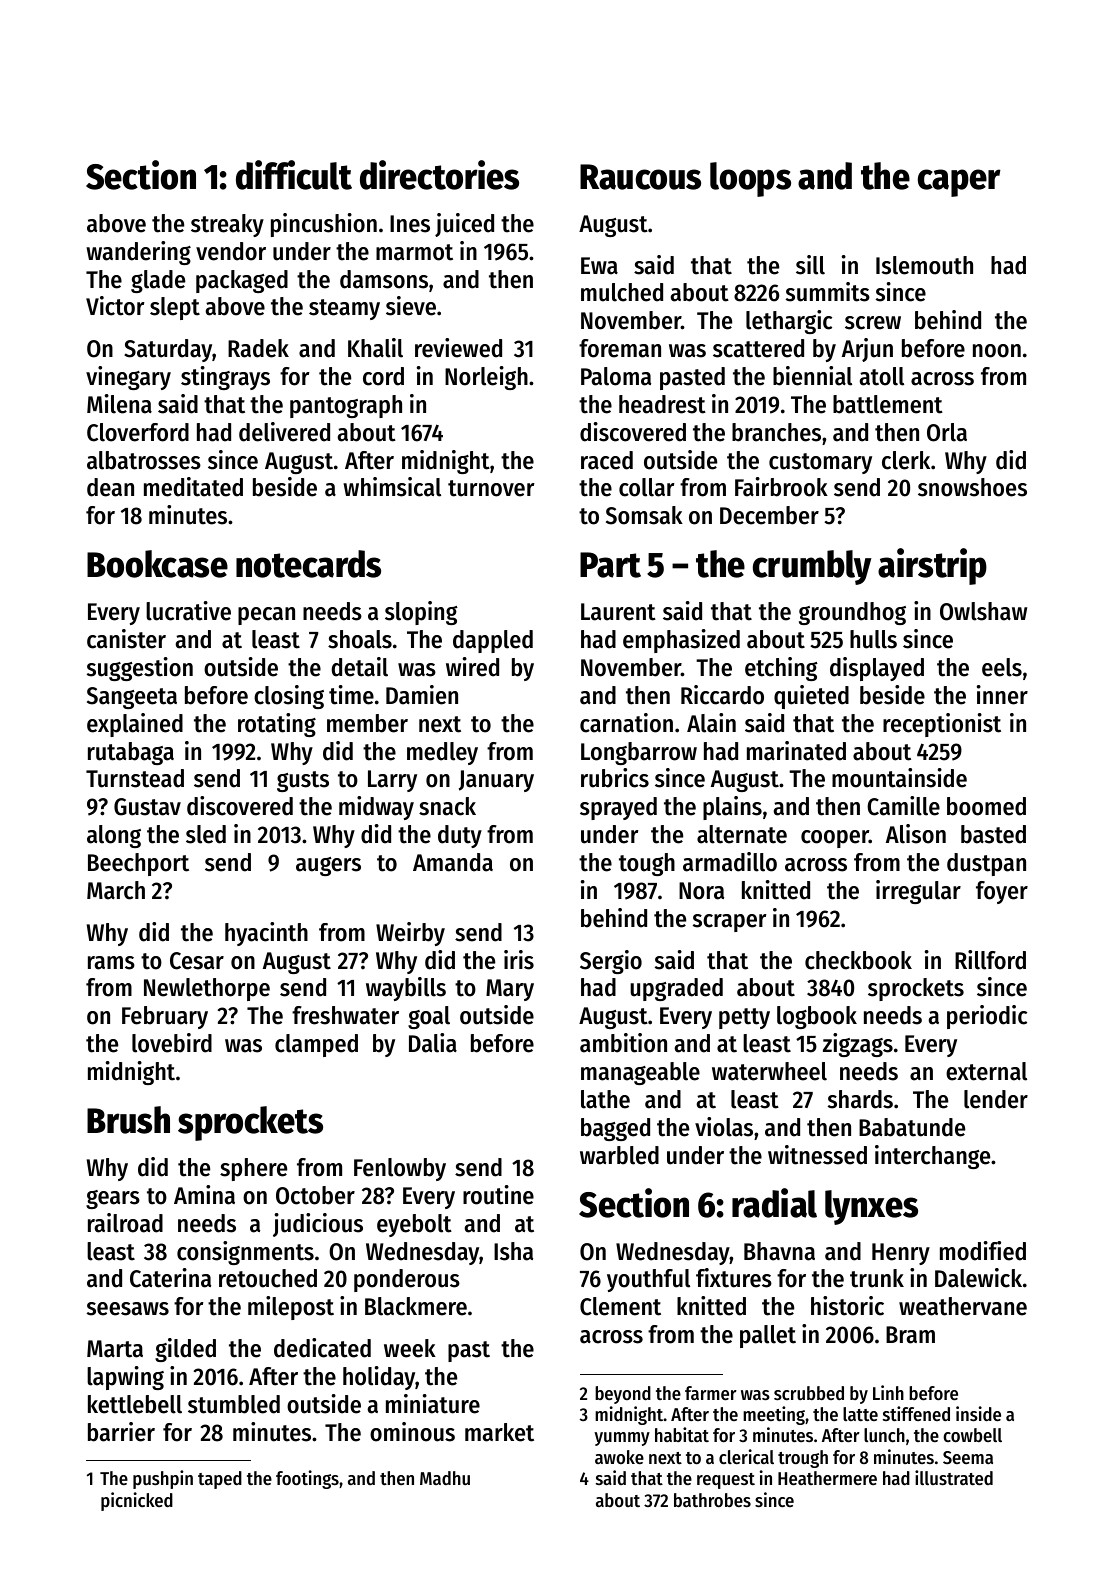 This screenshot has height=1583, width=1114. What do you see at coordinates (138, 432) in the screenshot?
I see `Cloverford` at bounding box center [138, 432].
